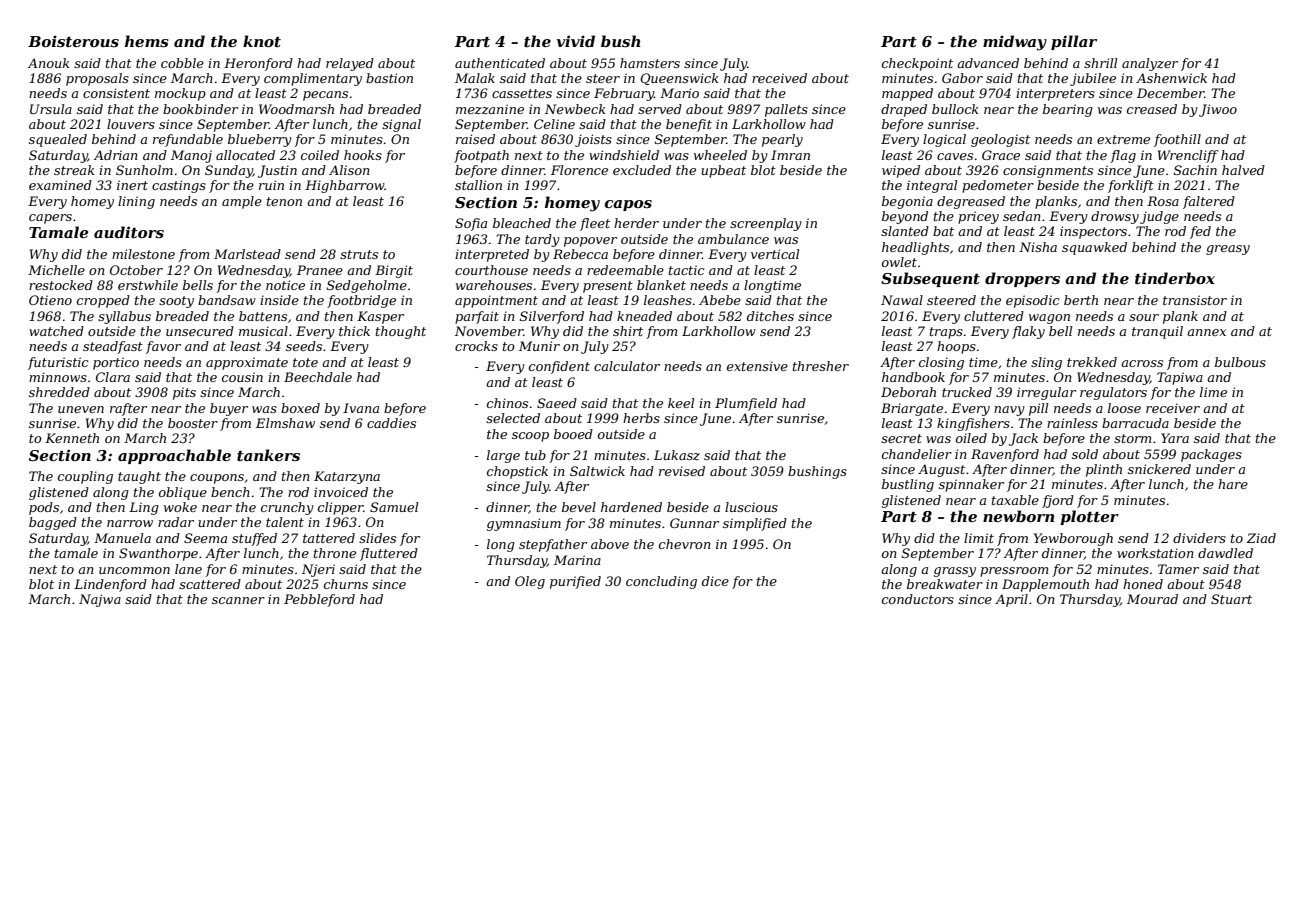  Describe the element at coordinates (1233, 484) in the screenshot. I see `hare` at that location.
